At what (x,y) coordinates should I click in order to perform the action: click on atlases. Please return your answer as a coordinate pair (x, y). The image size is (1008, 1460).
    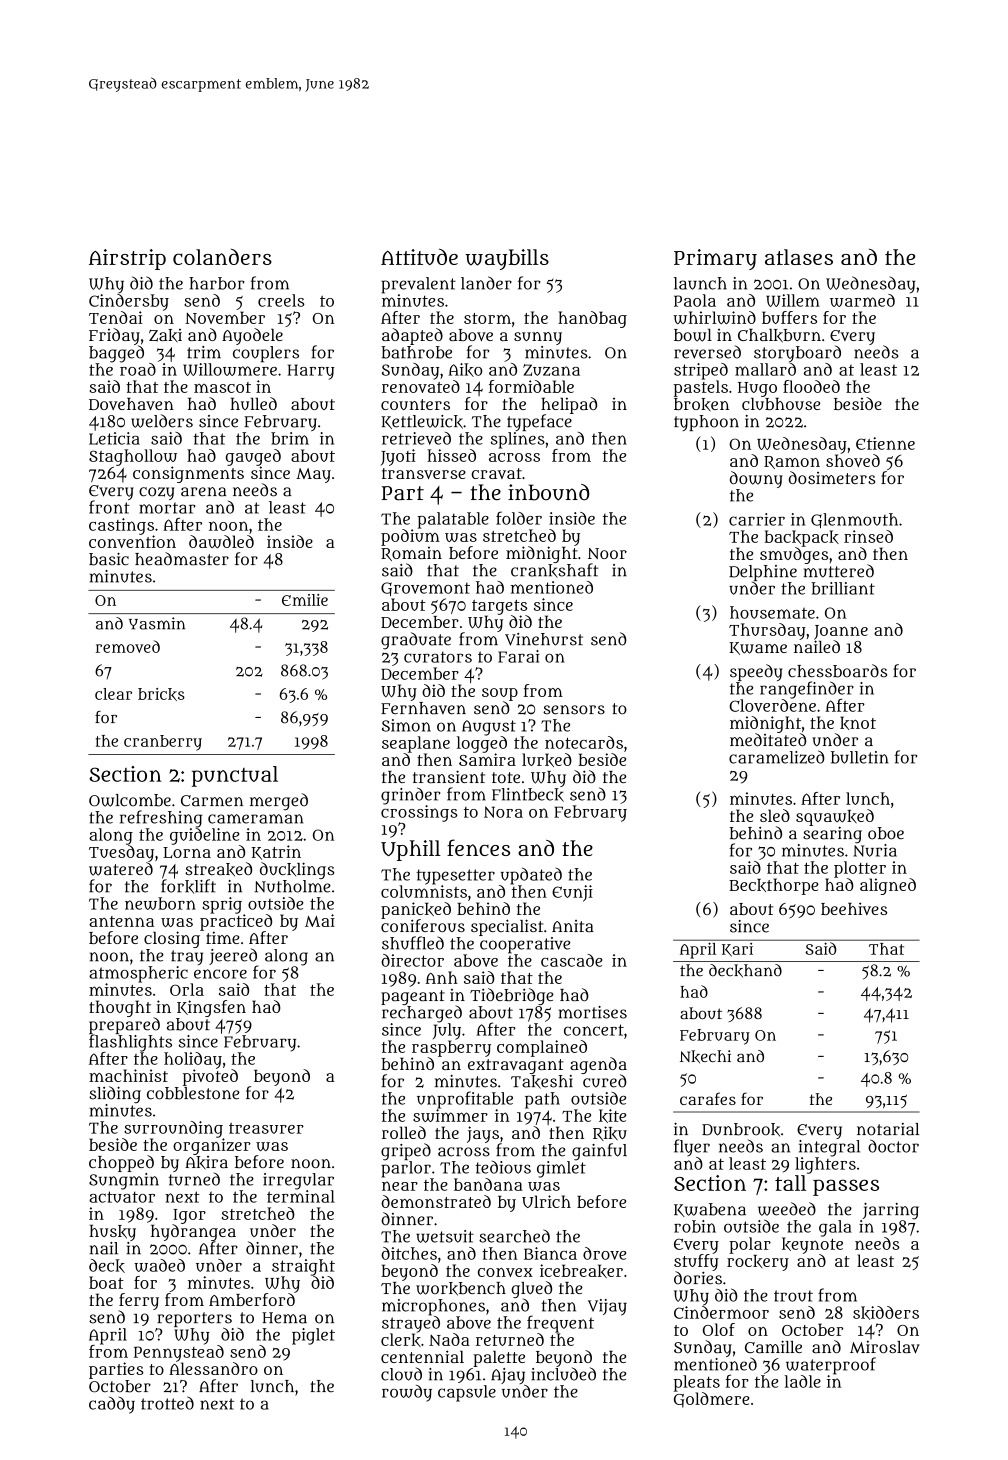
    Looking at the image, I should click on (799, 257).
